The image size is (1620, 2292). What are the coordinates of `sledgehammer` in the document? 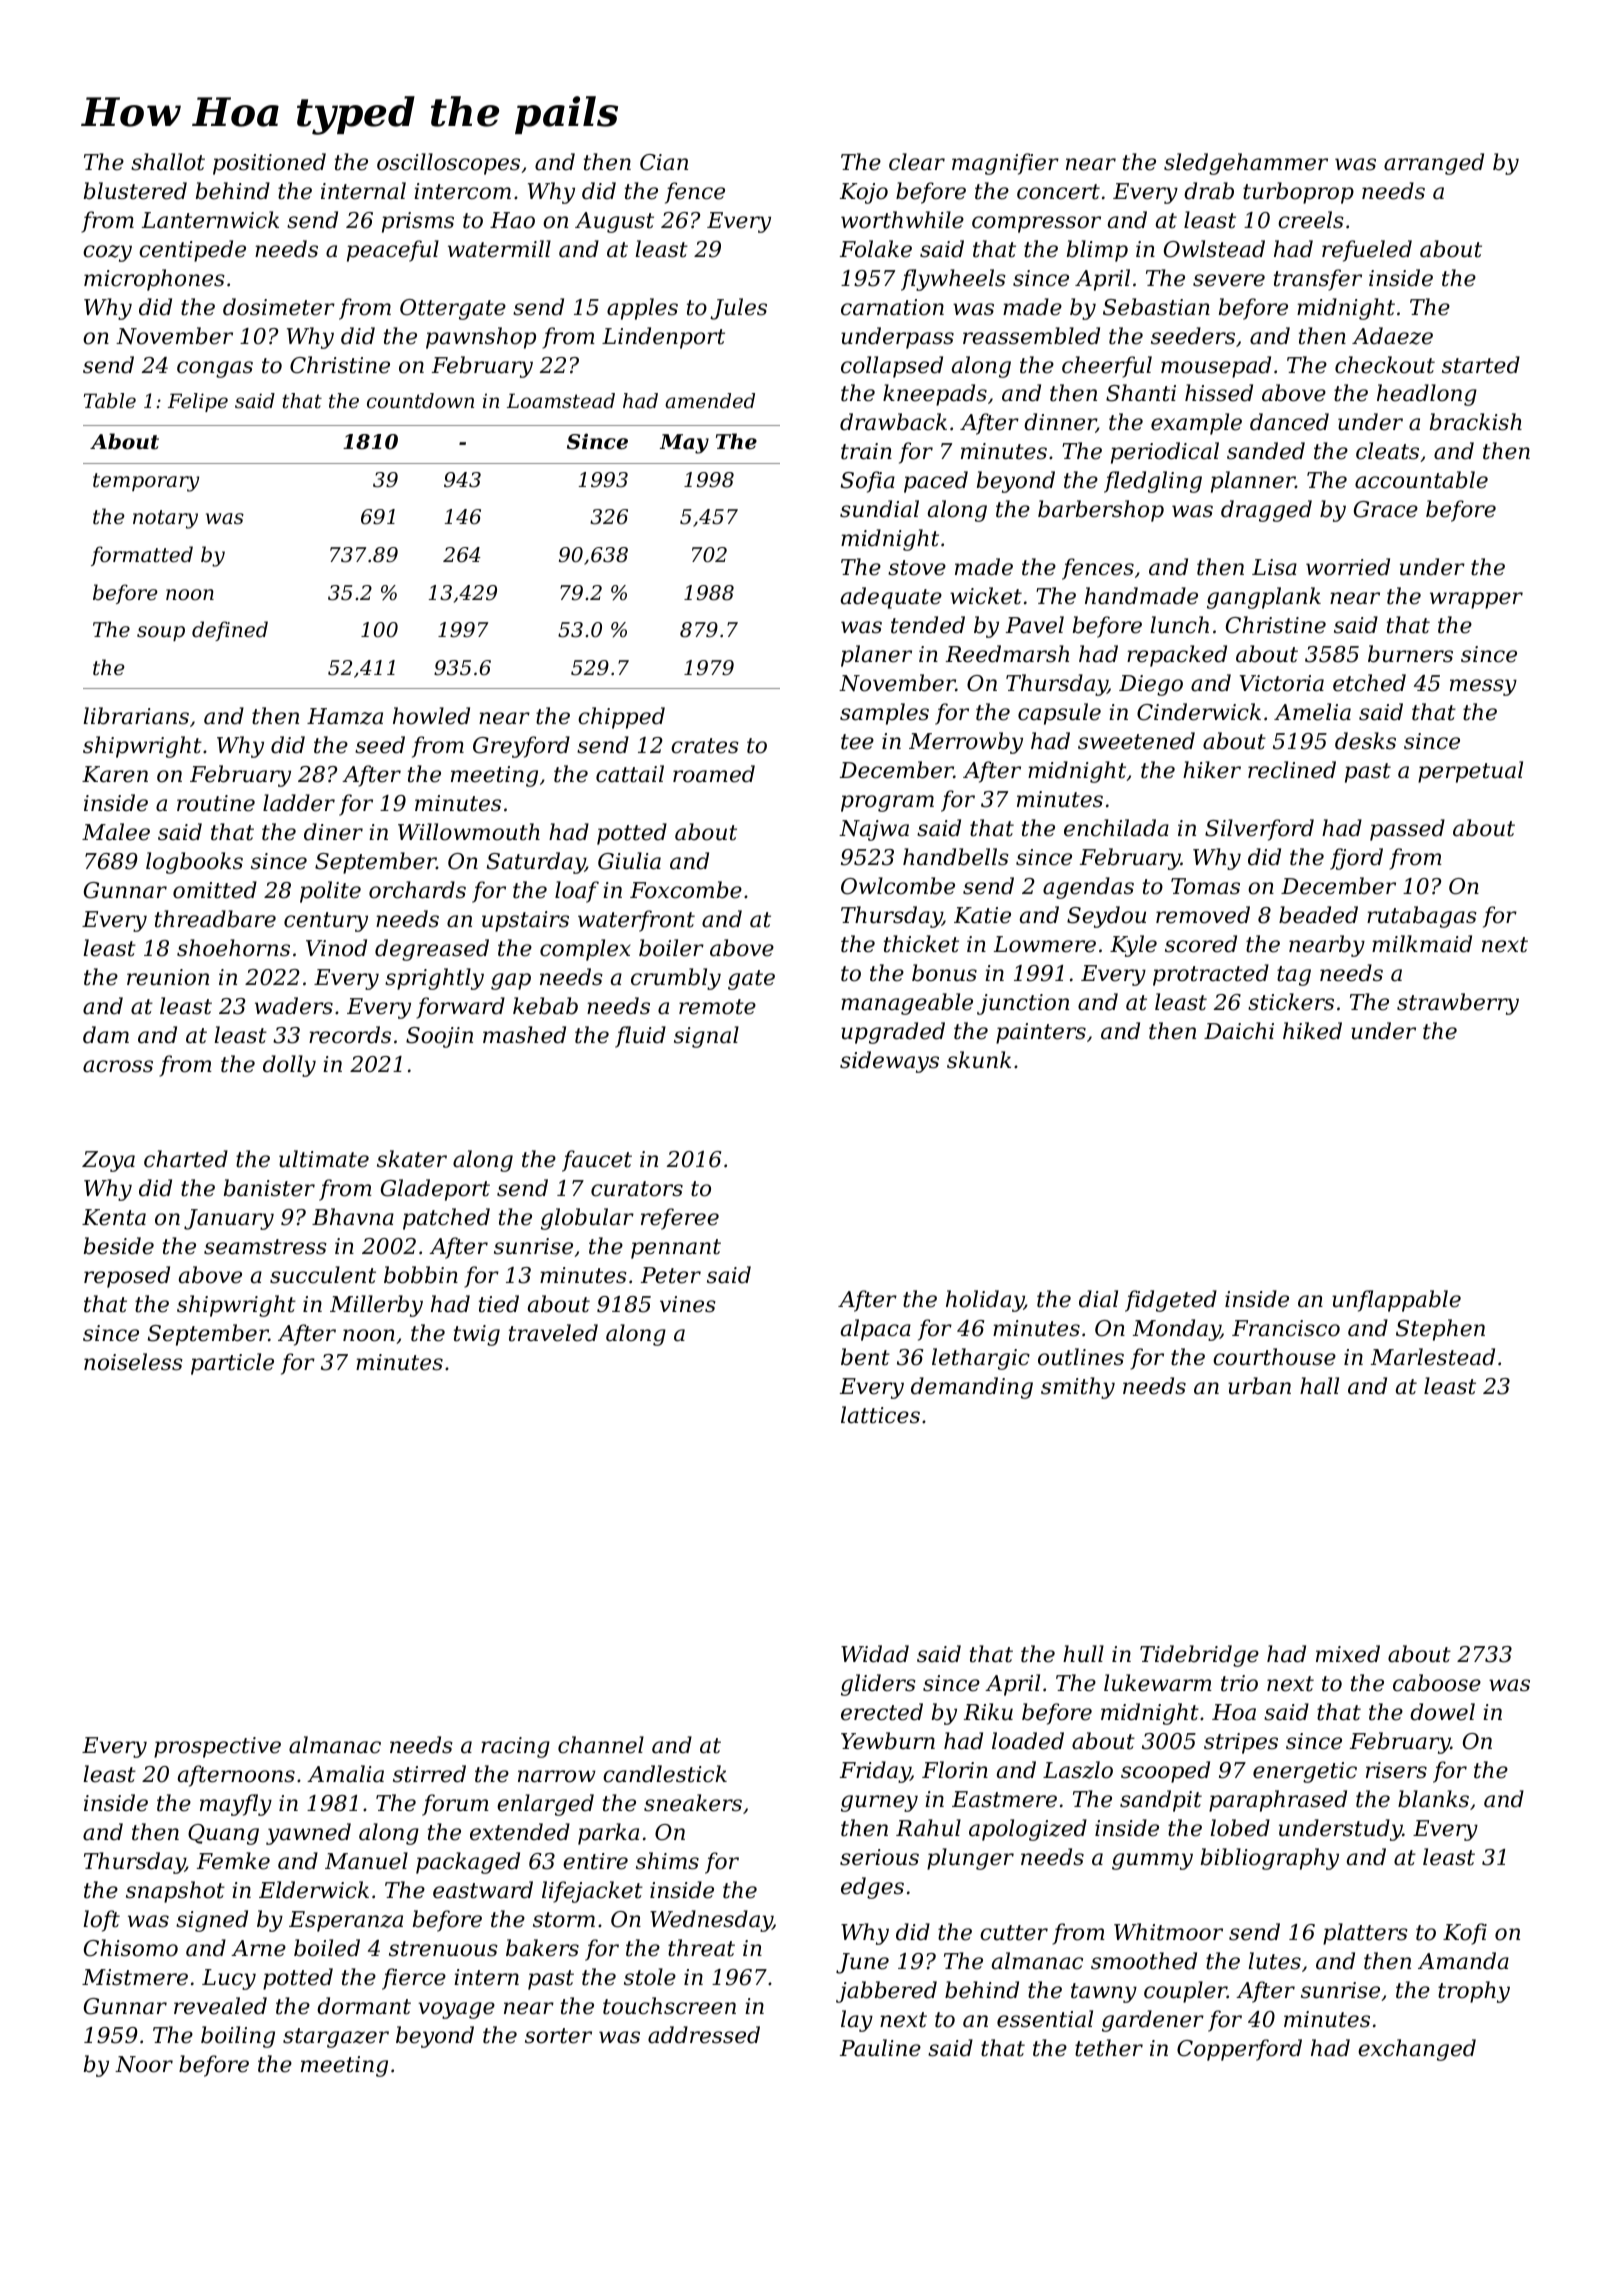 It's located at (1246, 164).
